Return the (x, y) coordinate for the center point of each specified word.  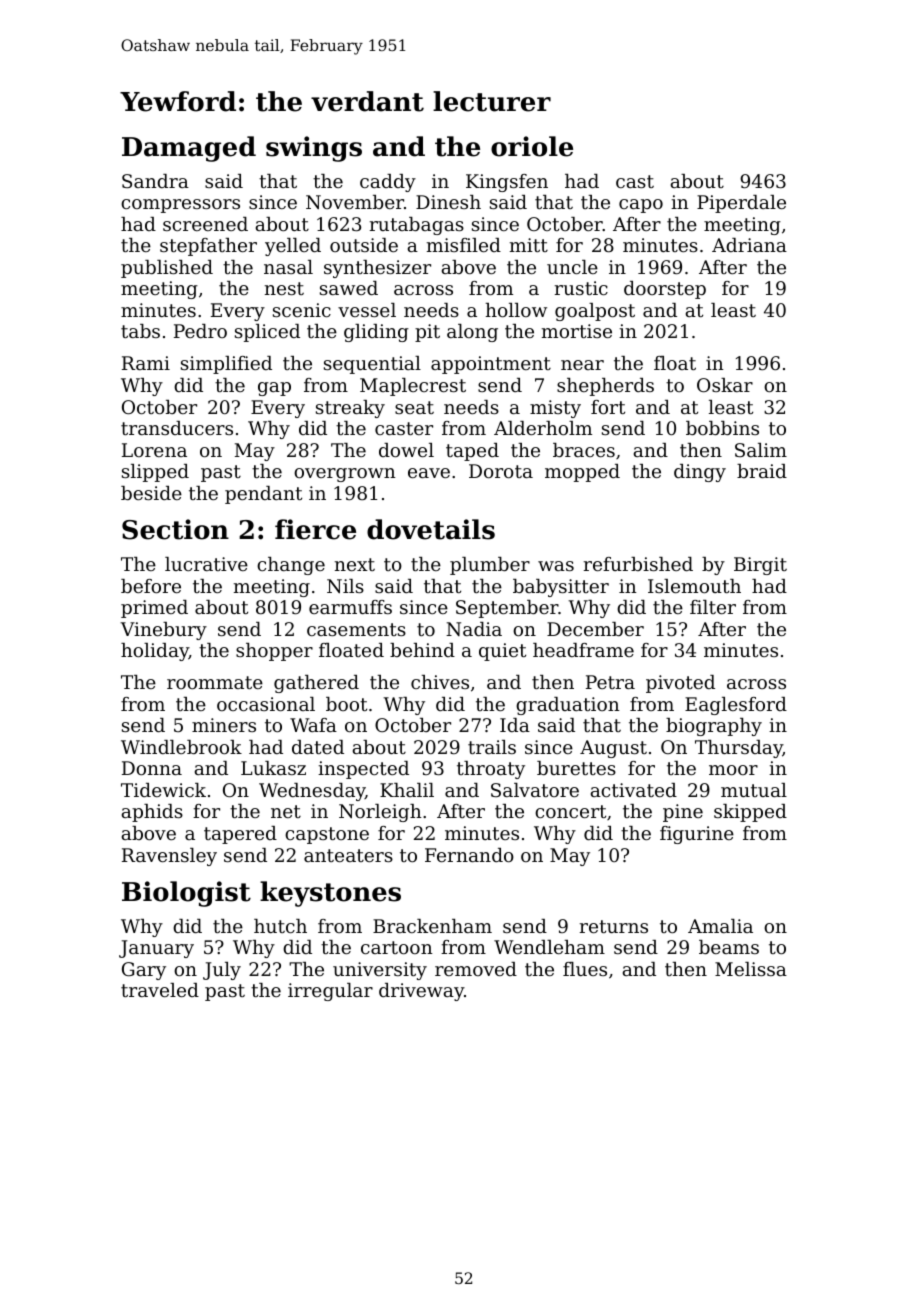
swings (314, 149)
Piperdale (741, 204)
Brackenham (432, 926)
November (355, 202)
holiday (155, 652)
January (156, 949)
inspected (363, 770)
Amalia (720, 926)
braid (762, 471)
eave (429, 473)
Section (175, 529)
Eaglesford (736, 706)
